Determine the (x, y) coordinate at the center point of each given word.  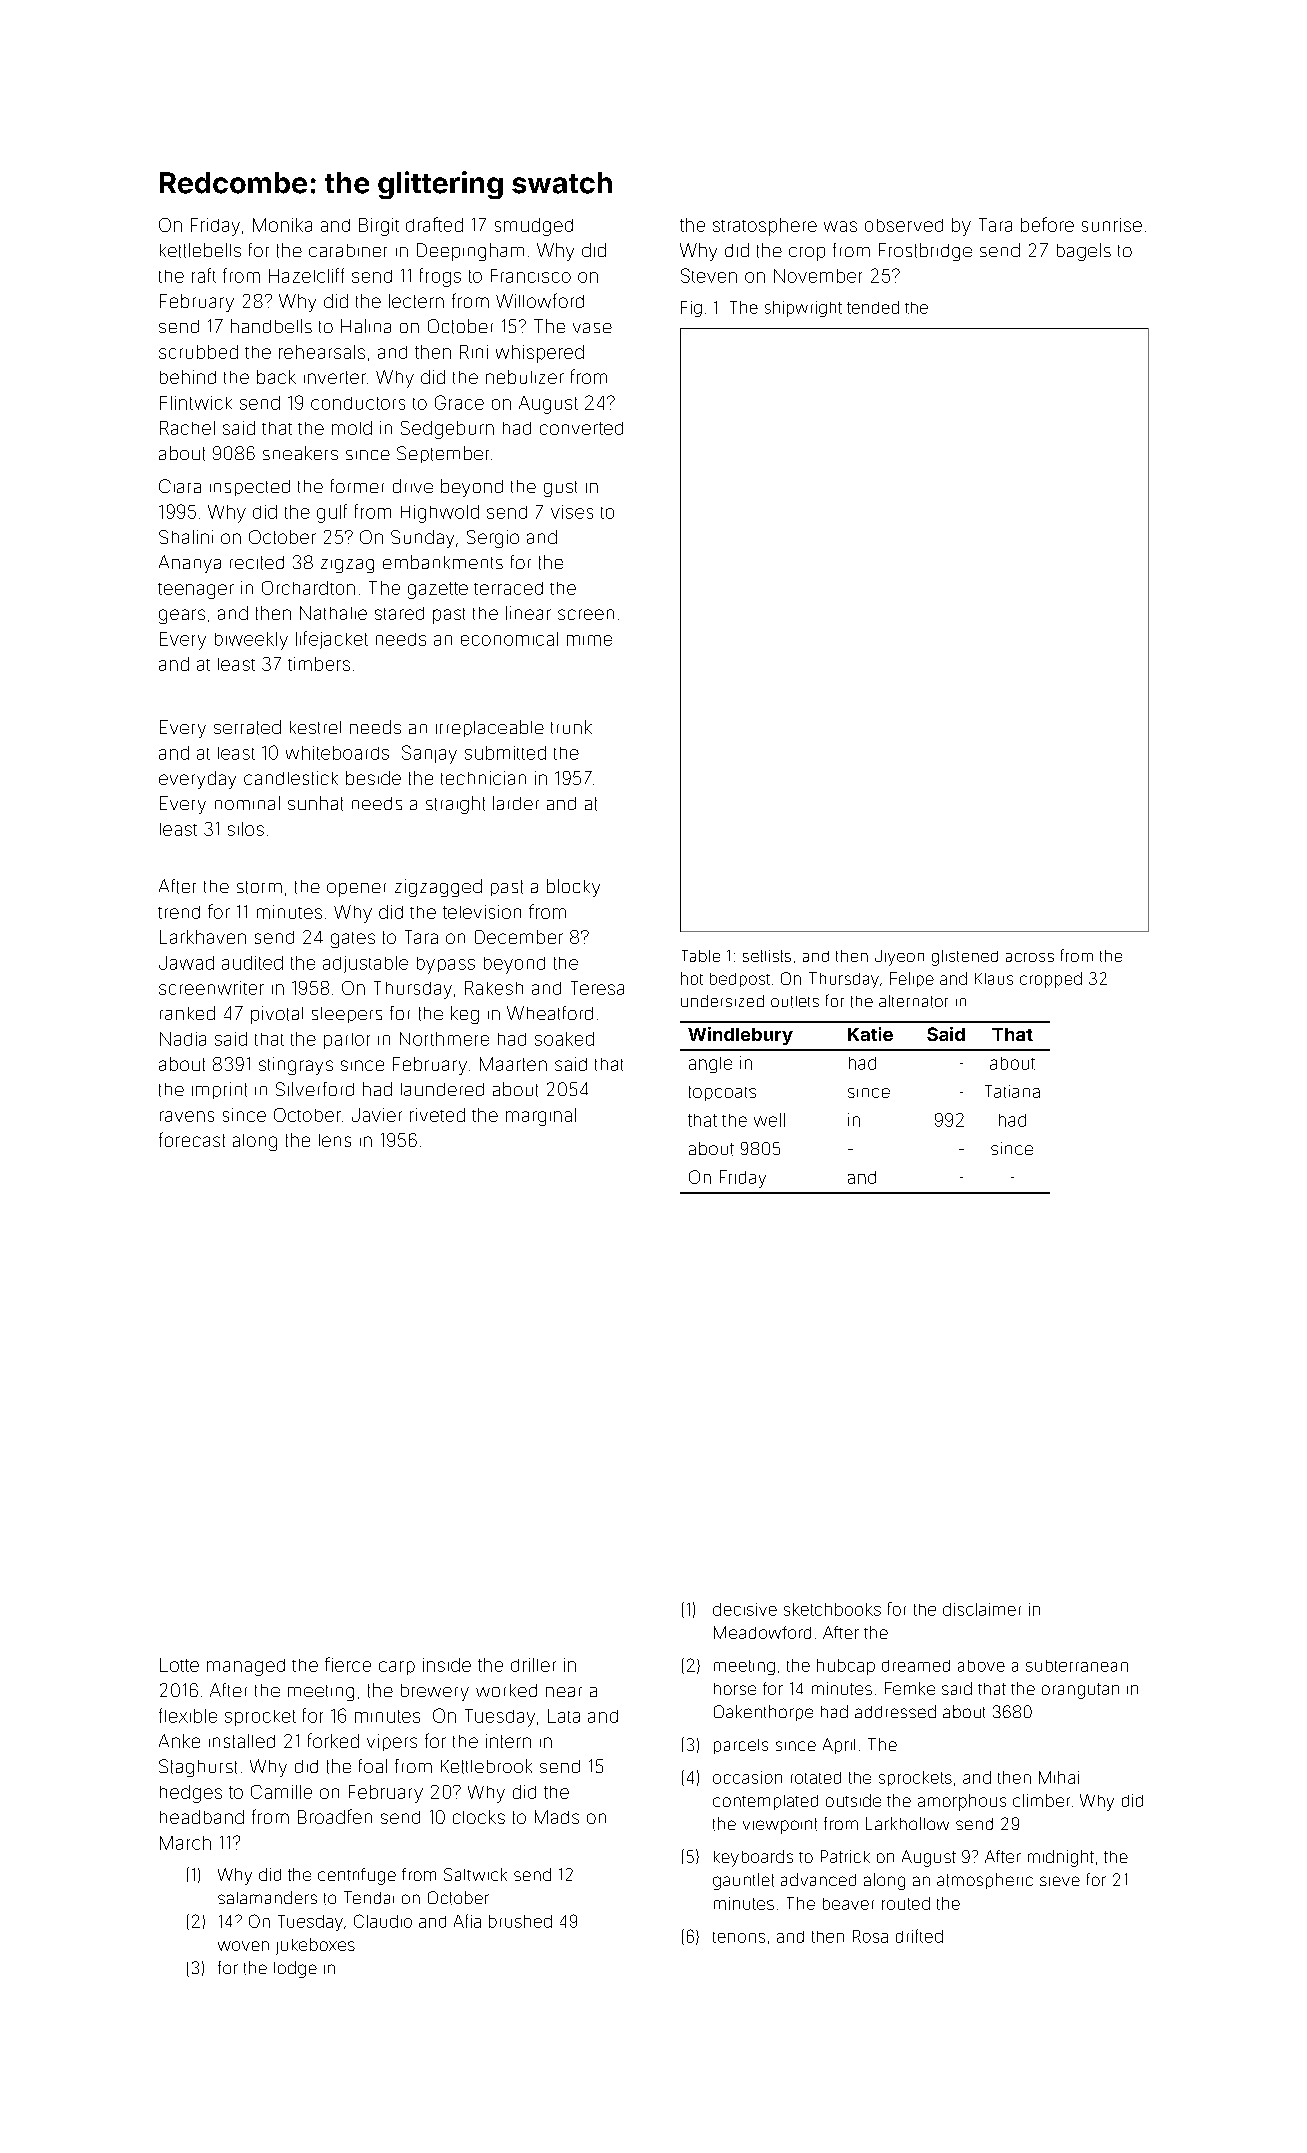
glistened (965, 958)
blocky (573, 888)
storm (259, 887)
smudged (534, 227)
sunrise (1112, 225)
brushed (520, 1921)
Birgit (379, 227)
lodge (295, 1969)
